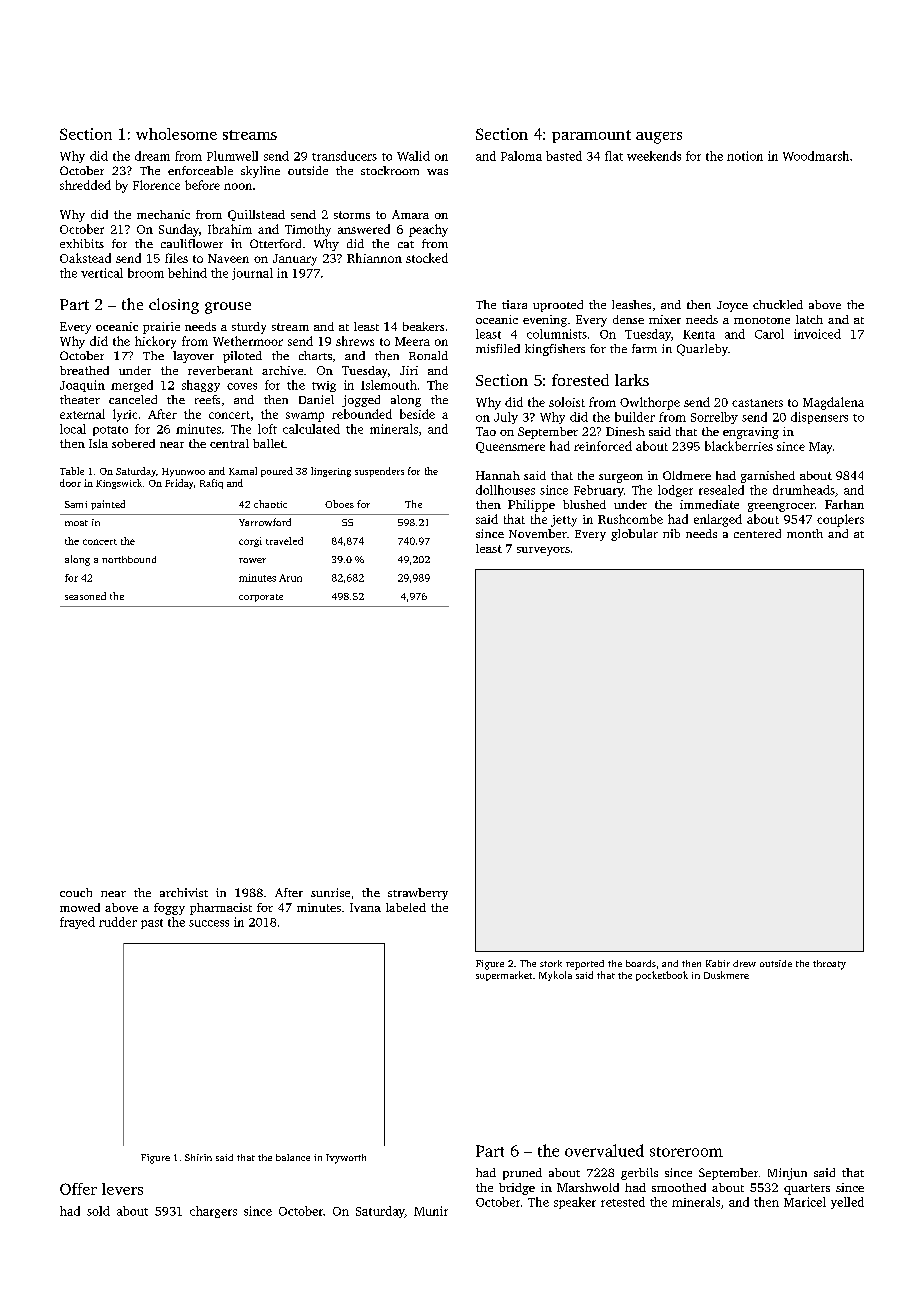  What do you see at coordinates (514, 304) in the page?
I see `tiara` at bounding box center [514, 304].
